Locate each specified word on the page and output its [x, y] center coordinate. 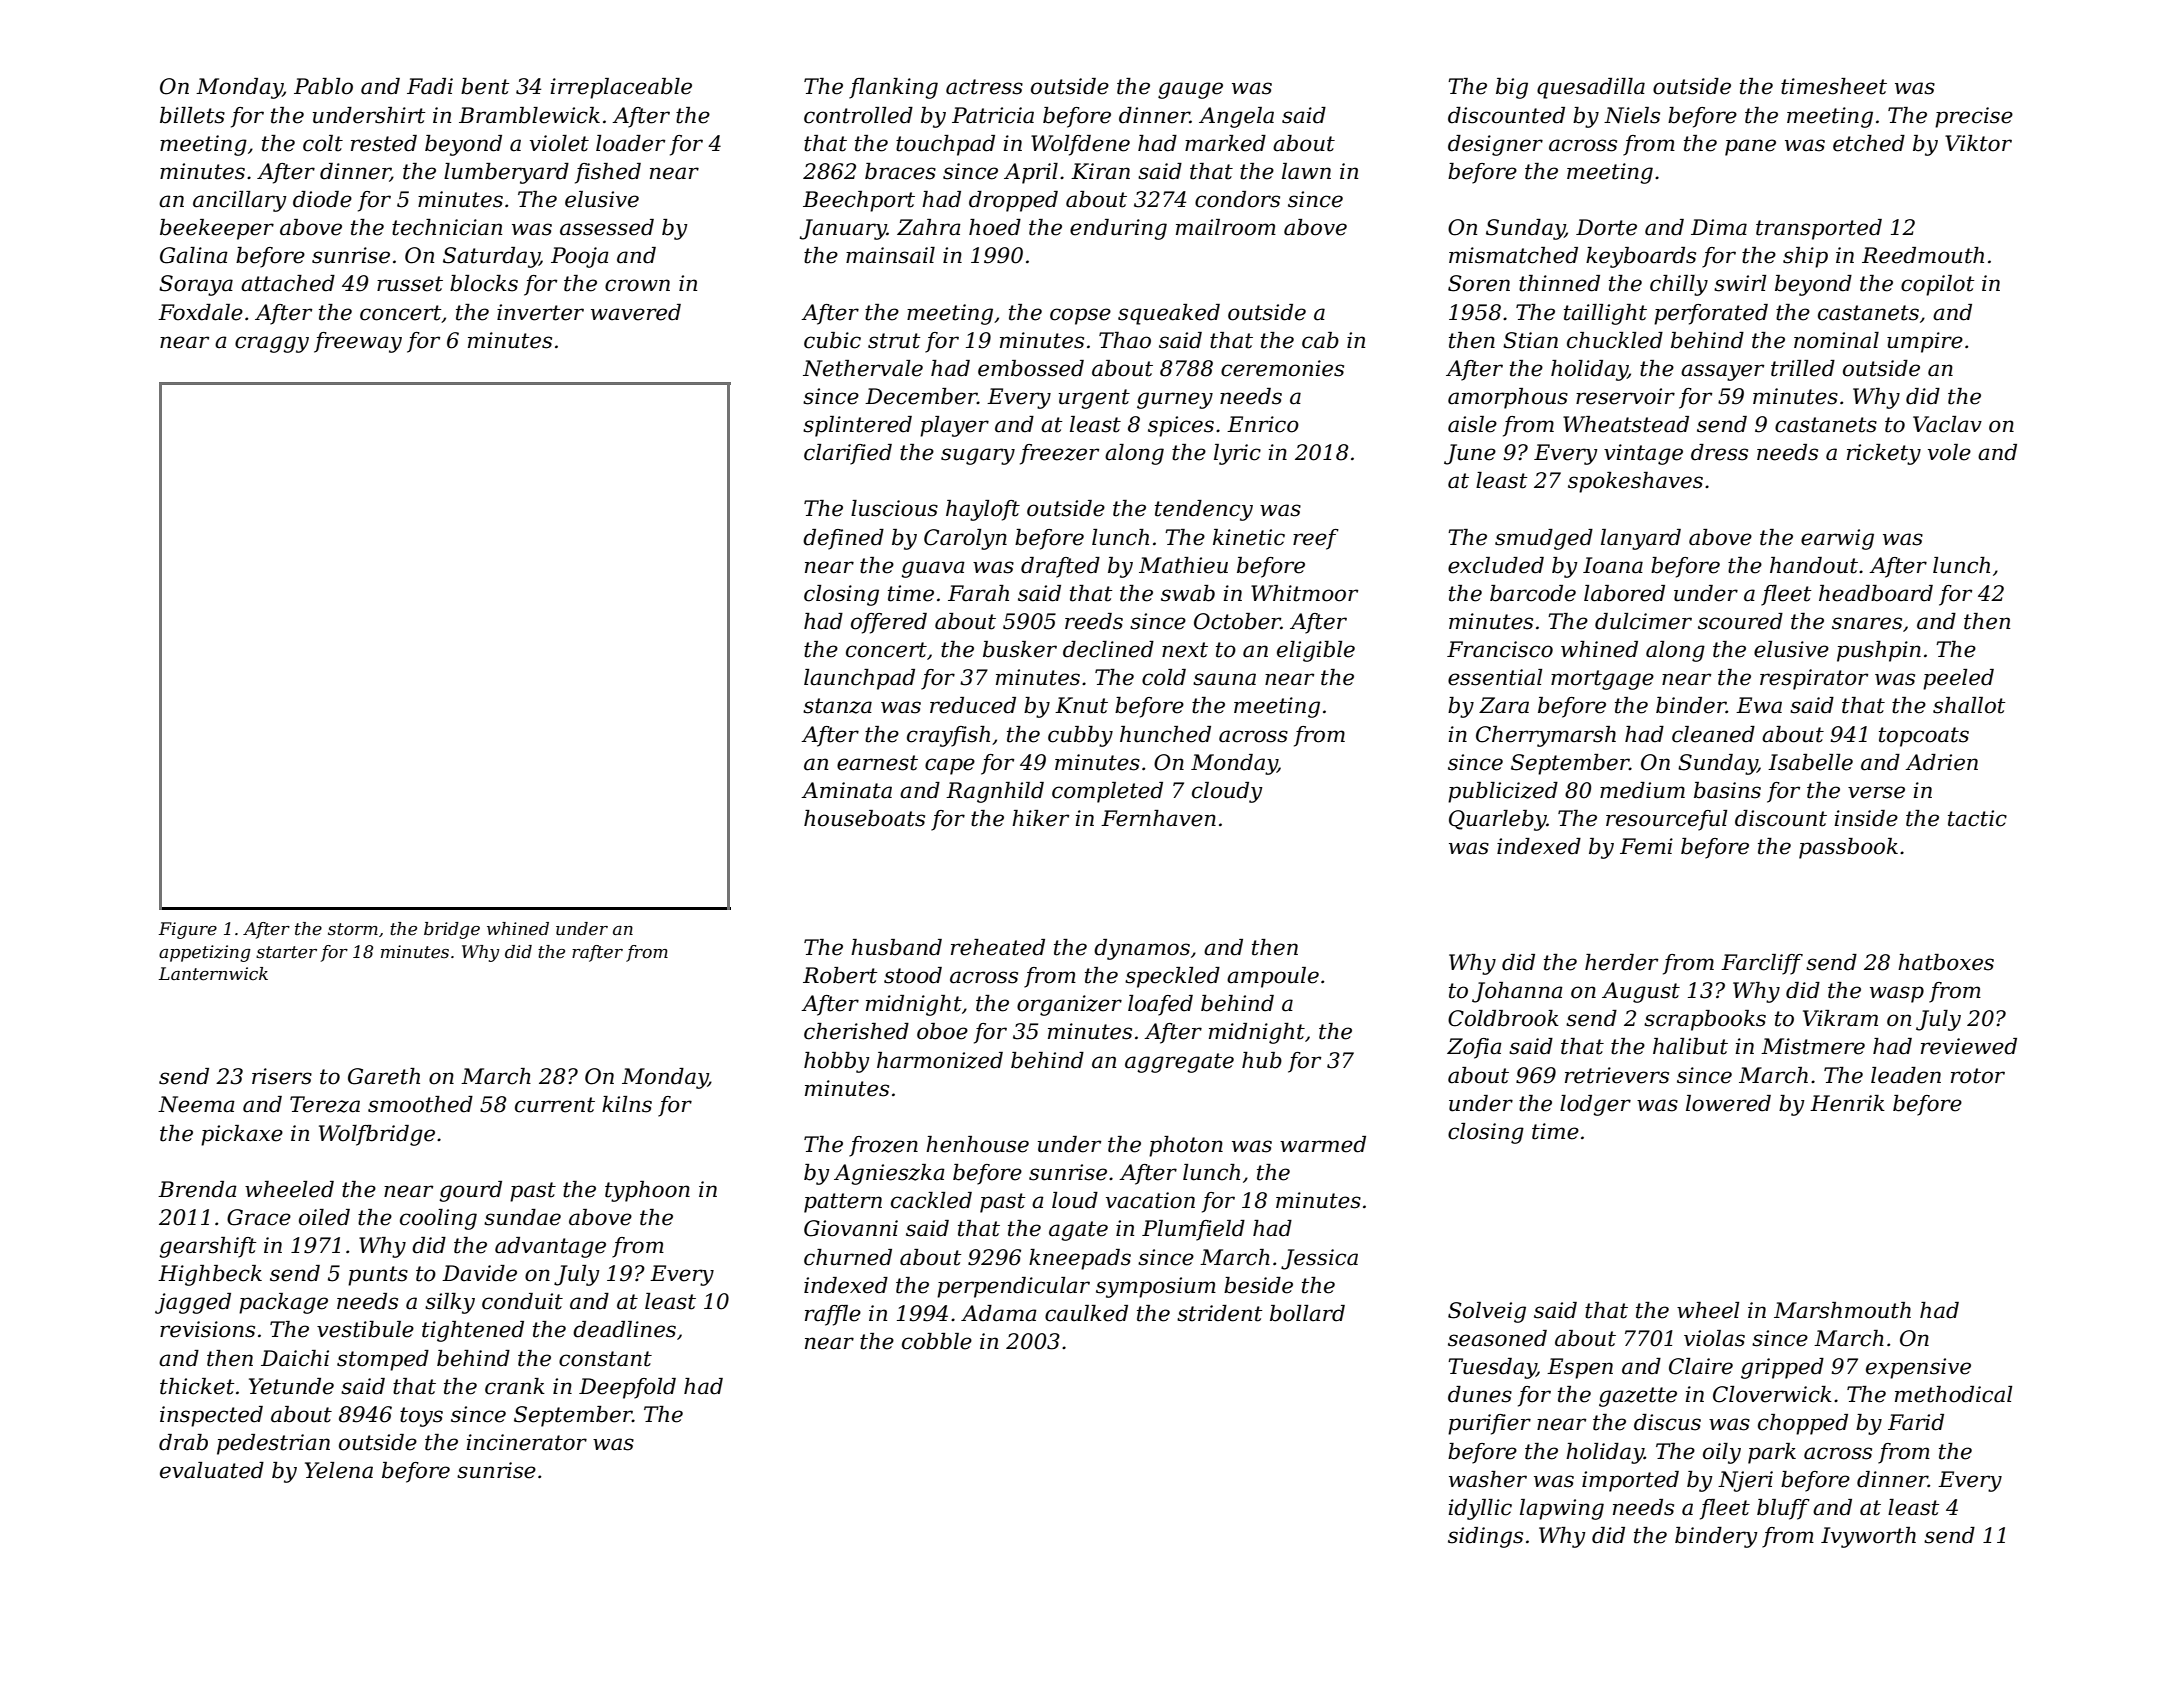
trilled [1803, 368]
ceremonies [1282, 368]
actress [984, 87]
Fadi [430, 86]
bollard [1307, 1313]
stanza [837, 706]
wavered [636, 312]
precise [1974, 117]
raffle [833, 1315]
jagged [193, 1303]
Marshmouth [1842, 1310]
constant [605, 1359]
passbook [1848, 848]
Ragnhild [995, 792]
